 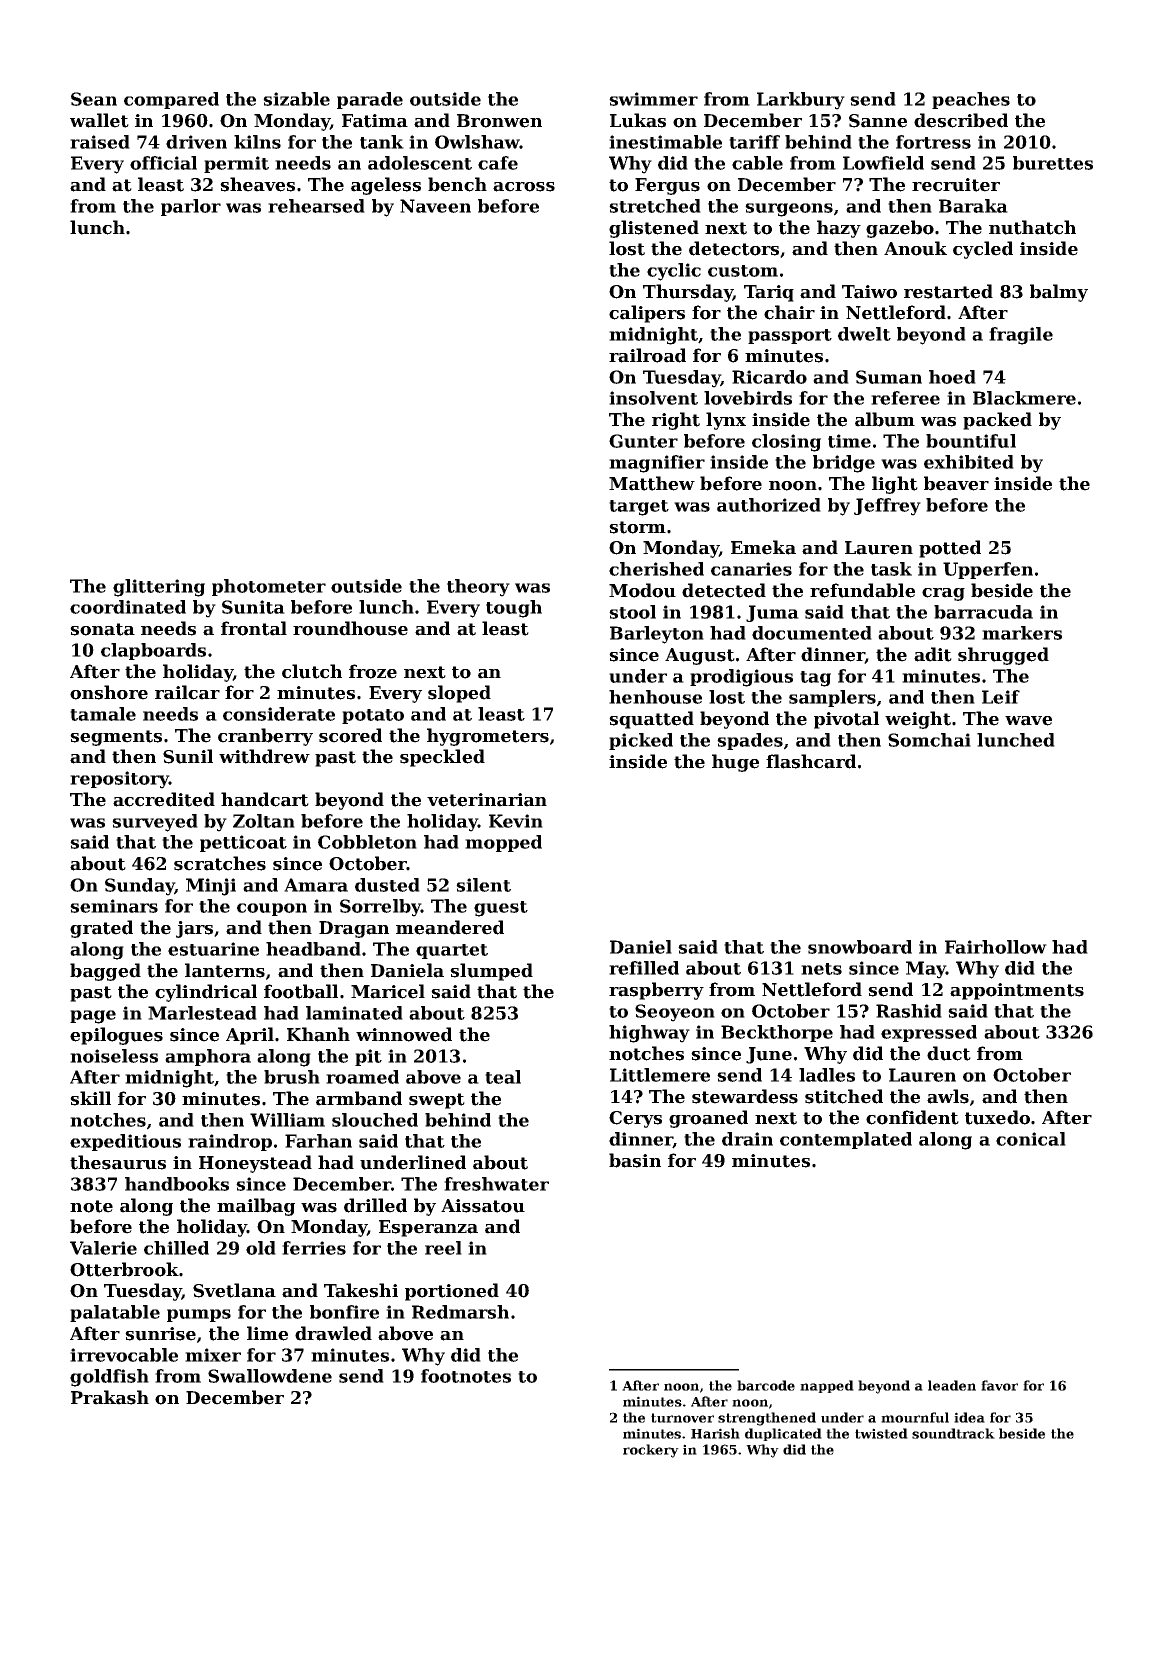 I want to click on parade, so click(x=370, y=100).
